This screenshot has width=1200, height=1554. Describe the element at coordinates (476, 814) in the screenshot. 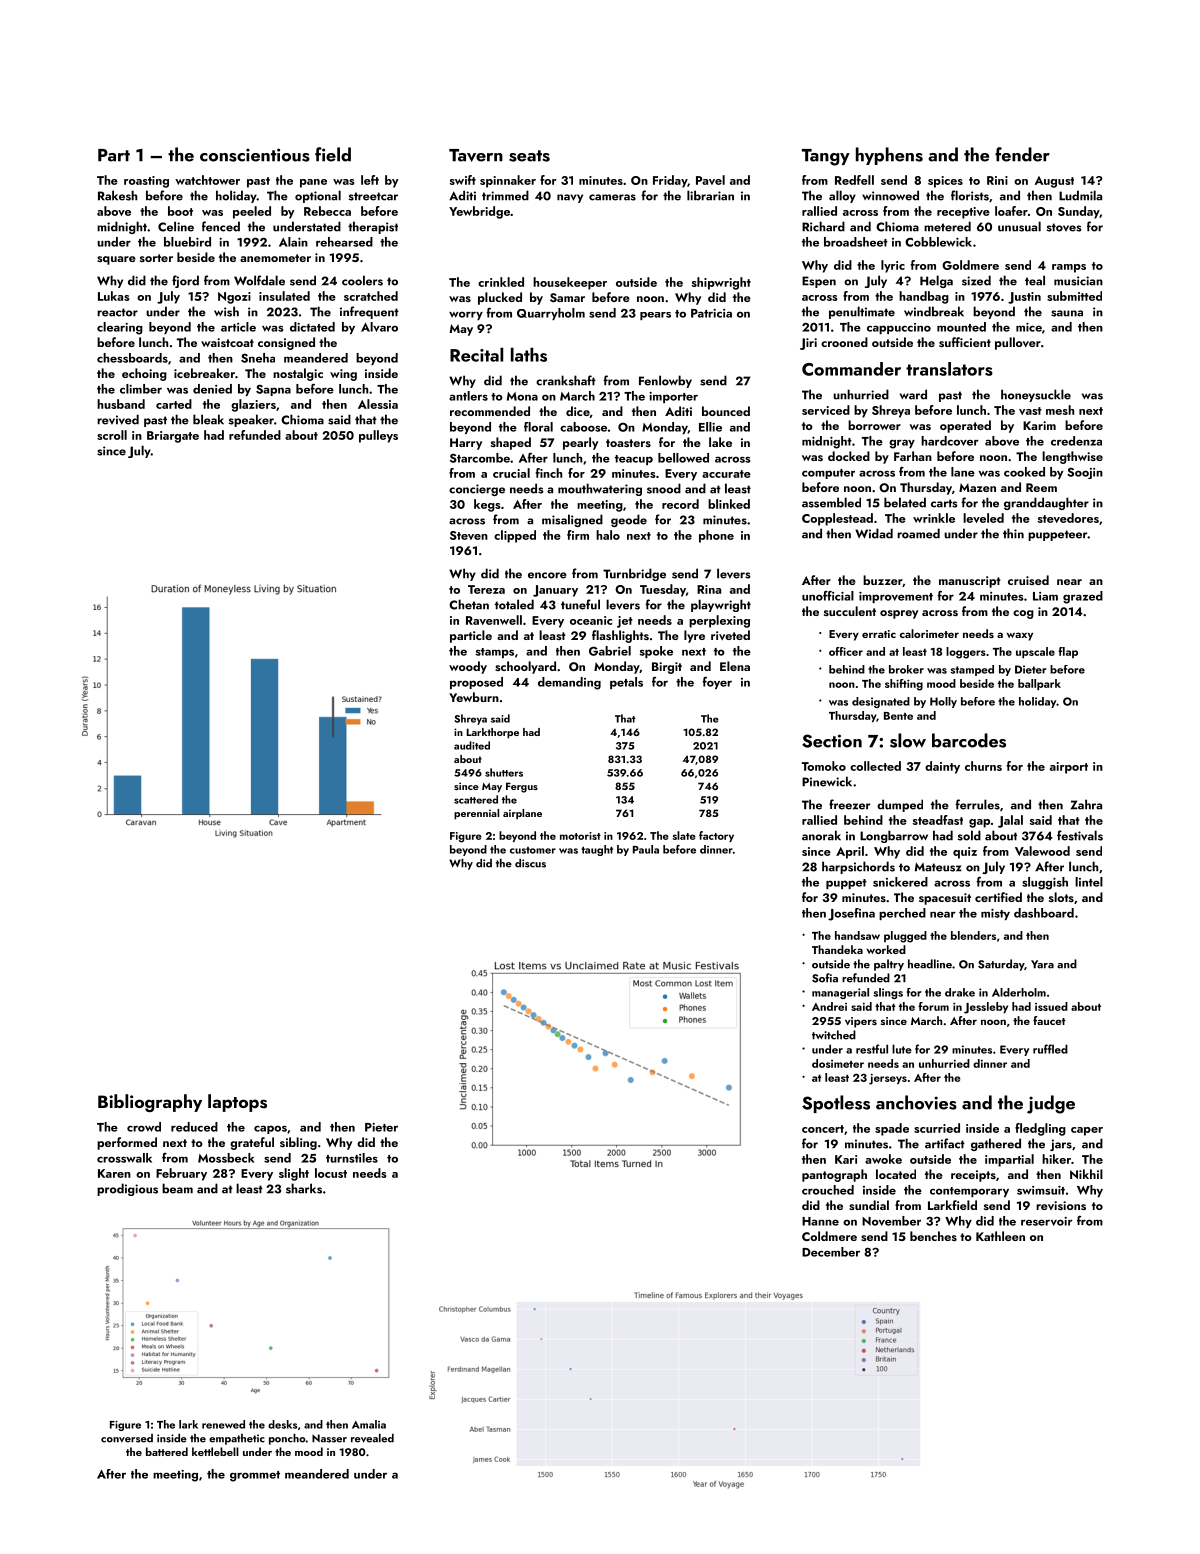

I see `perennial` at that location.
